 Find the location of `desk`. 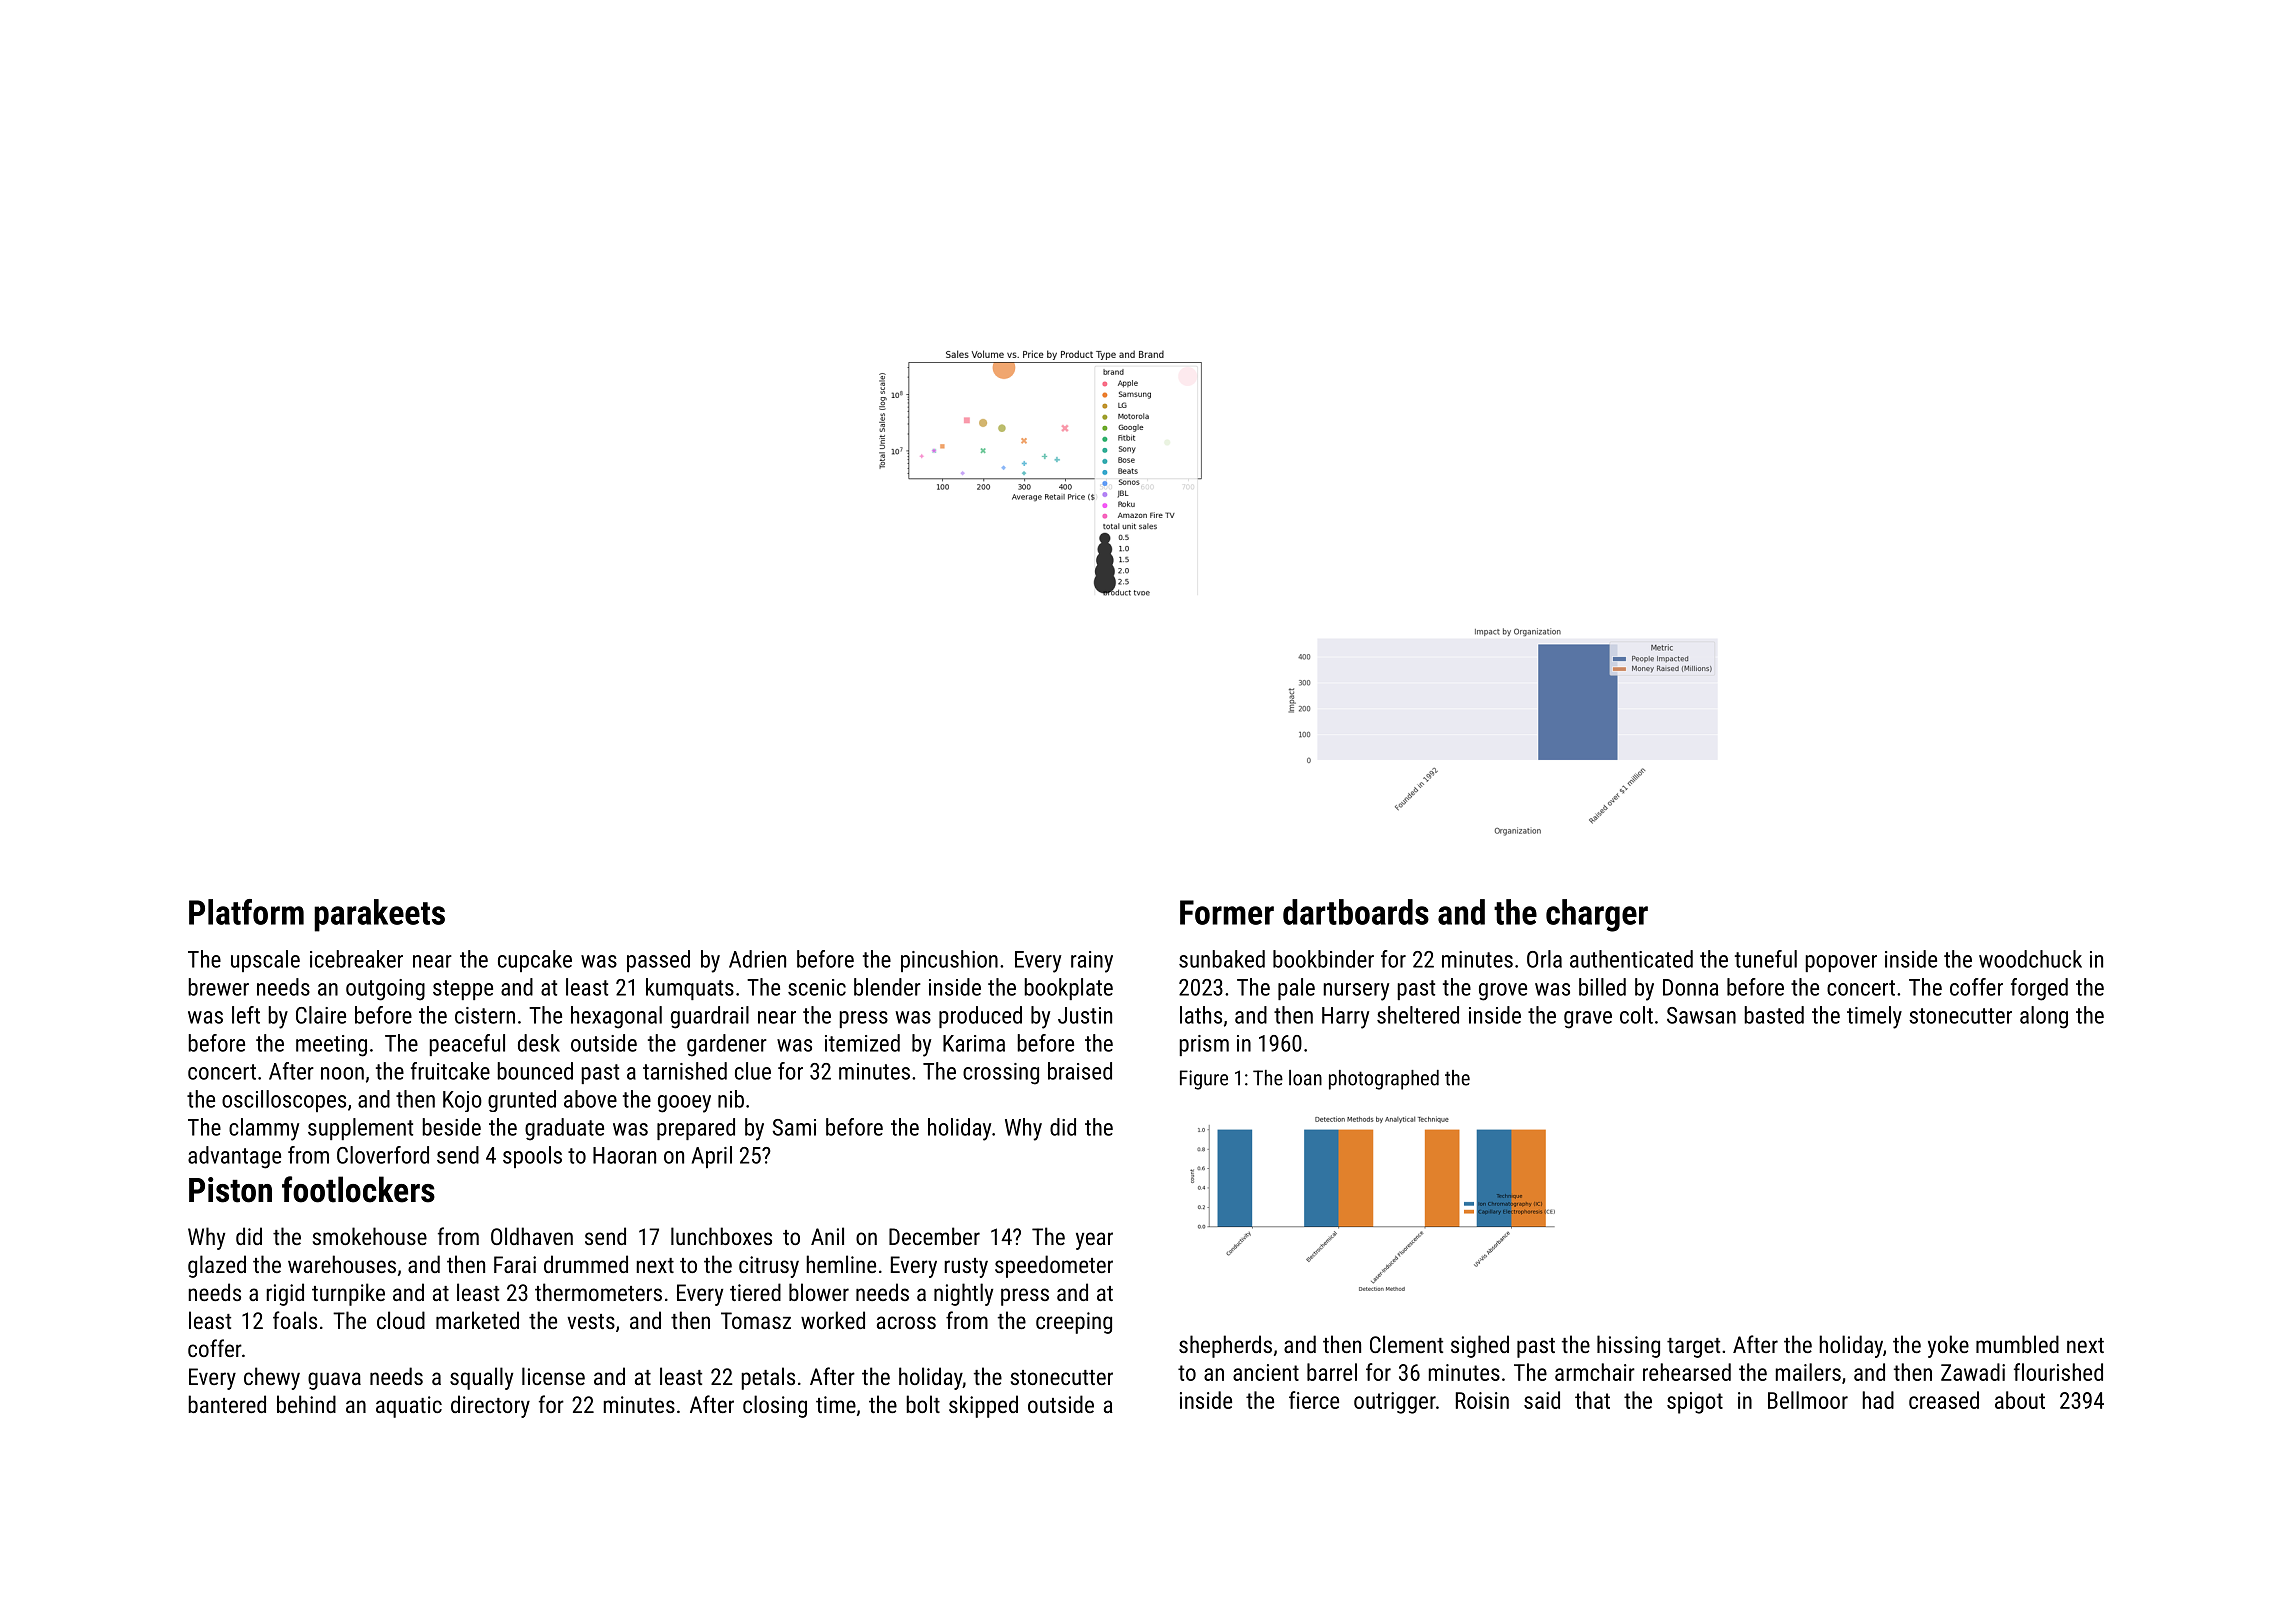

desk is located at coordinates (539, 1043).
